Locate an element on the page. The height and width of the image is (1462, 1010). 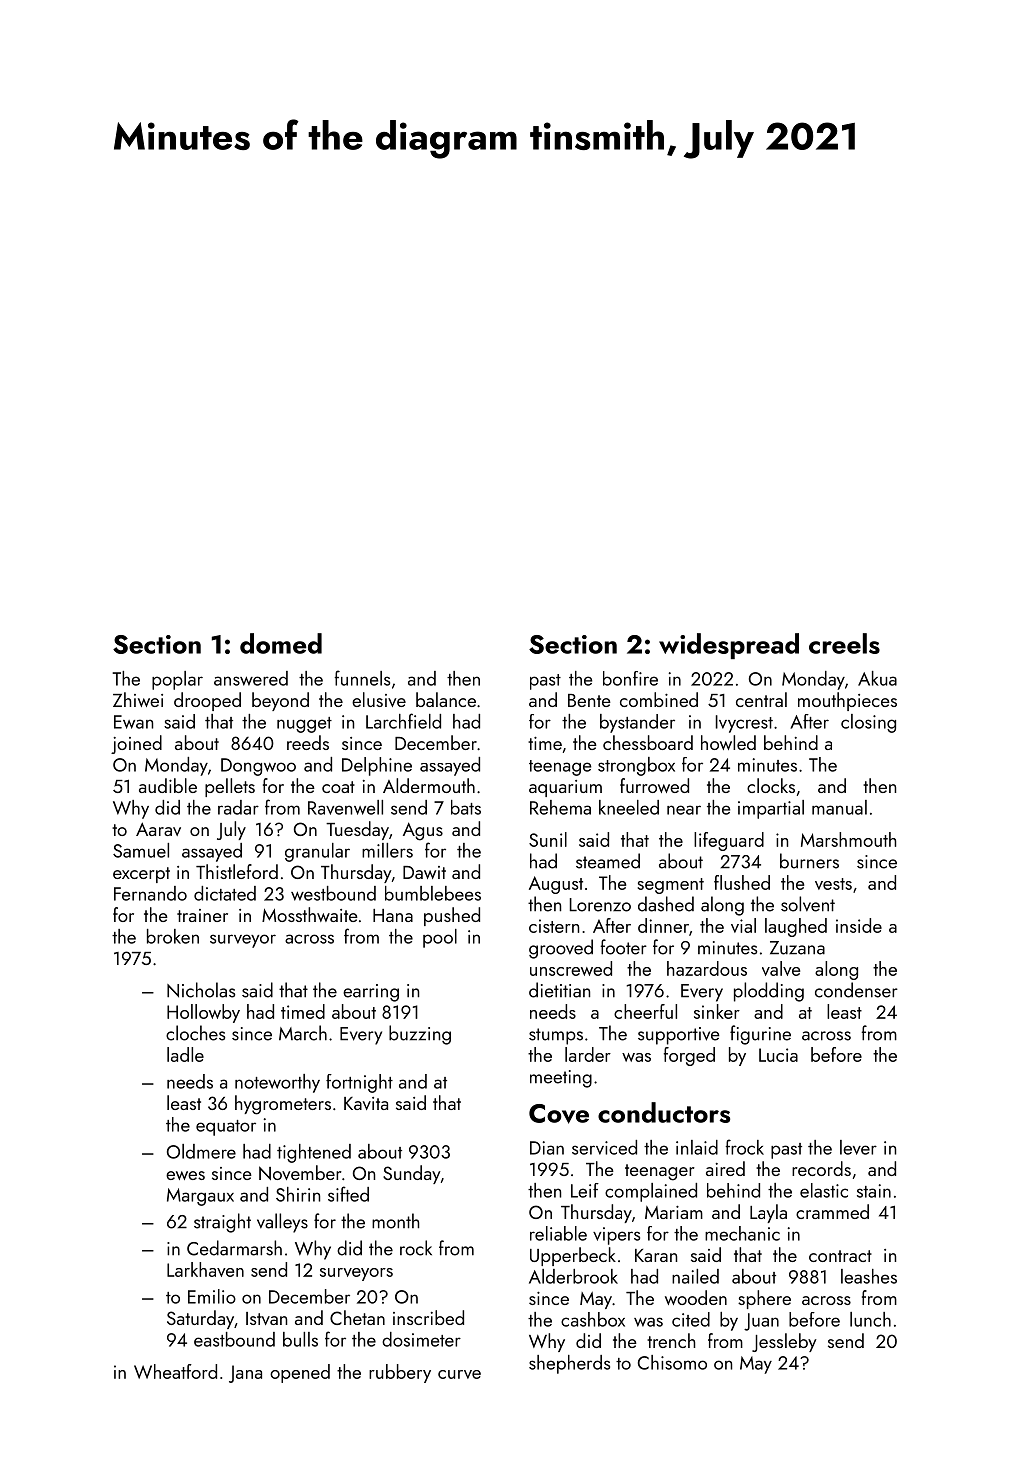
buzzing is located at coordinates (420, 1035).
